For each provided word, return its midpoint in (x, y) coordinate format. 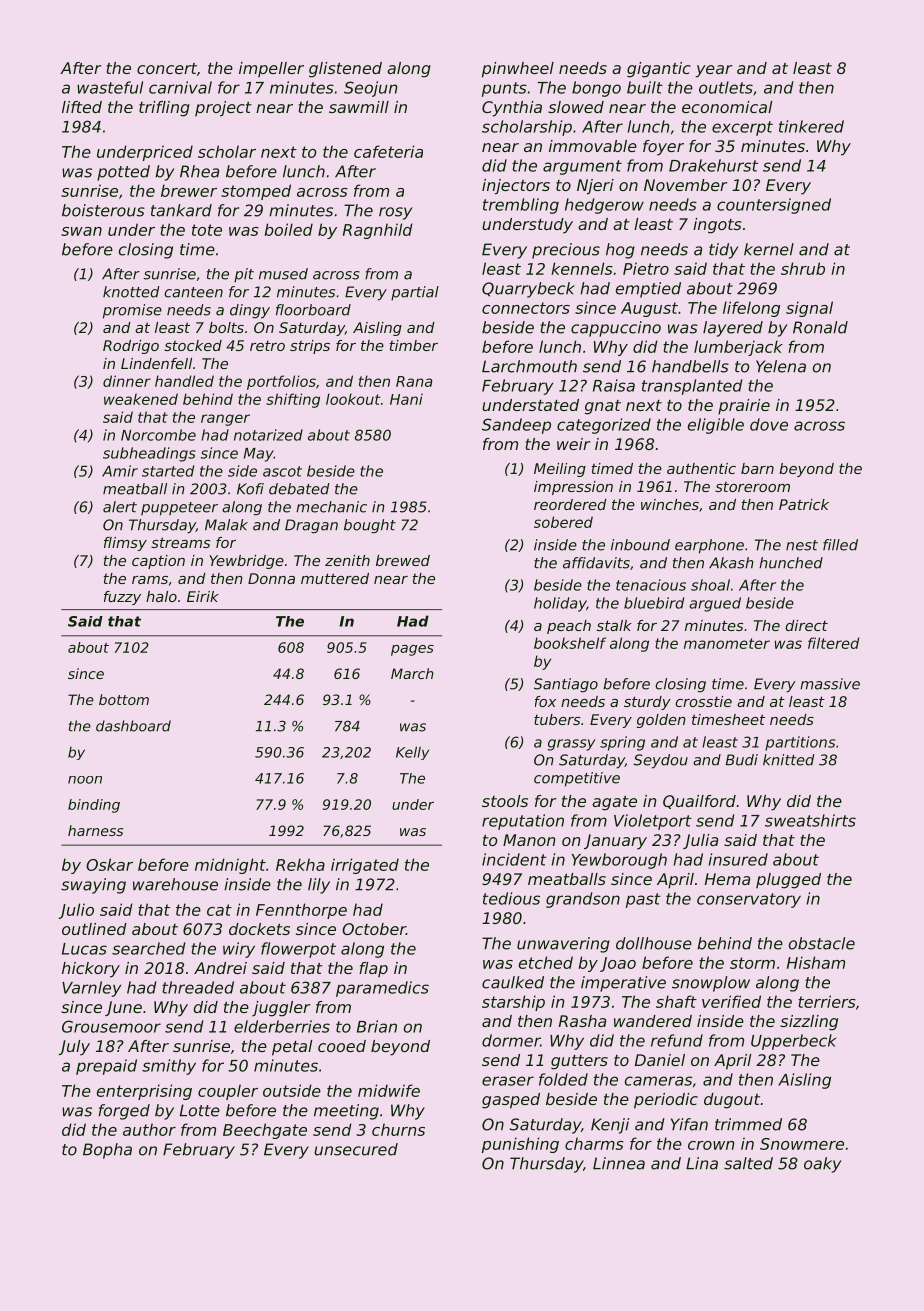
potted (123, 173)
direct (806, 625)
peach (569, 627)
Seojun (370, 89)
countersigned (774, 206)
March (412, 673)
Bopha (107, 1151)
